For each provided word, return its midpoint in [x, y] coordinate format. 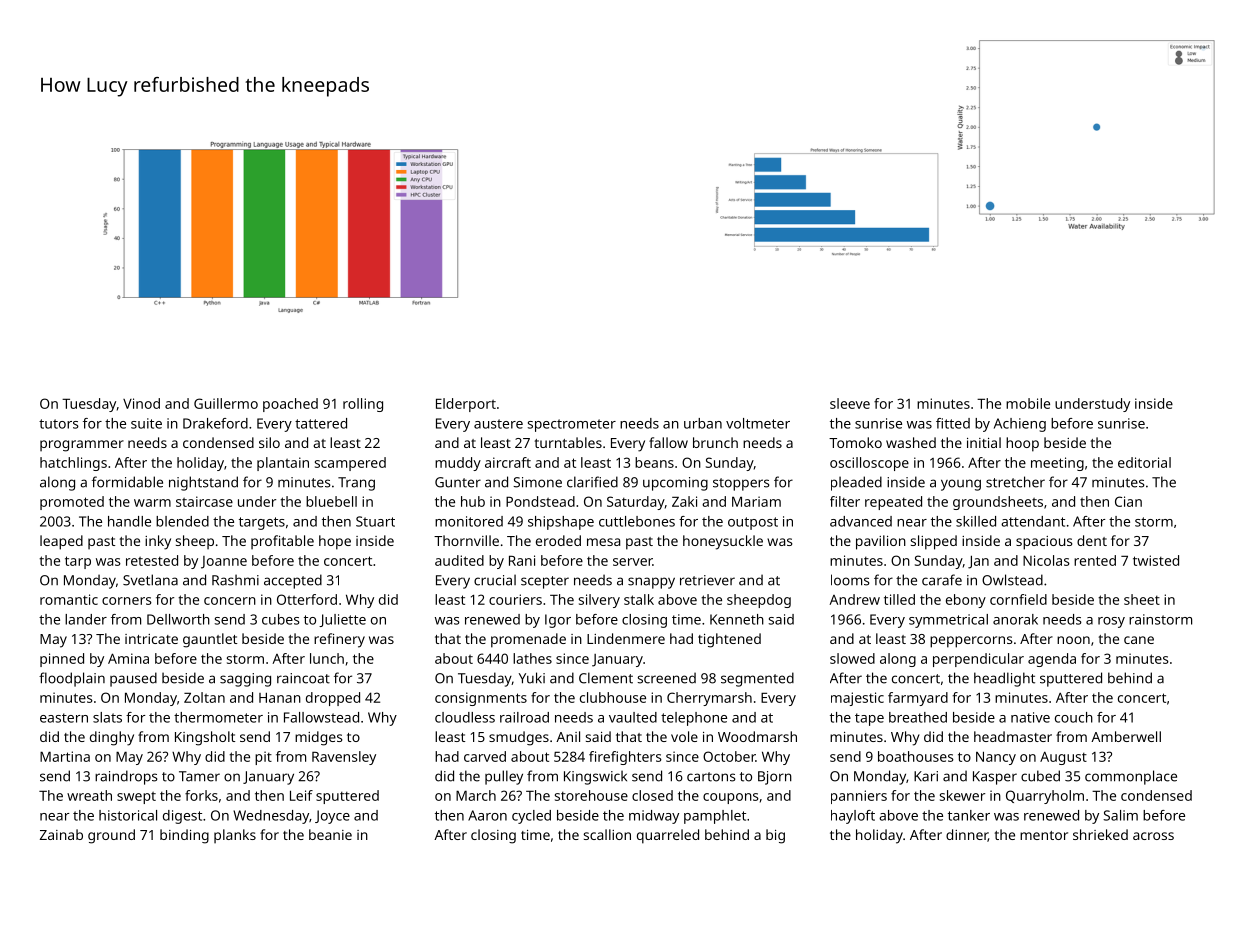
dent [1092, 540]
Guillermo [226, 403]
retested [152, 560]
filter [845, 501]
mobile [1028, 403]
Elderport [466, 405]
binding [184, 836]
